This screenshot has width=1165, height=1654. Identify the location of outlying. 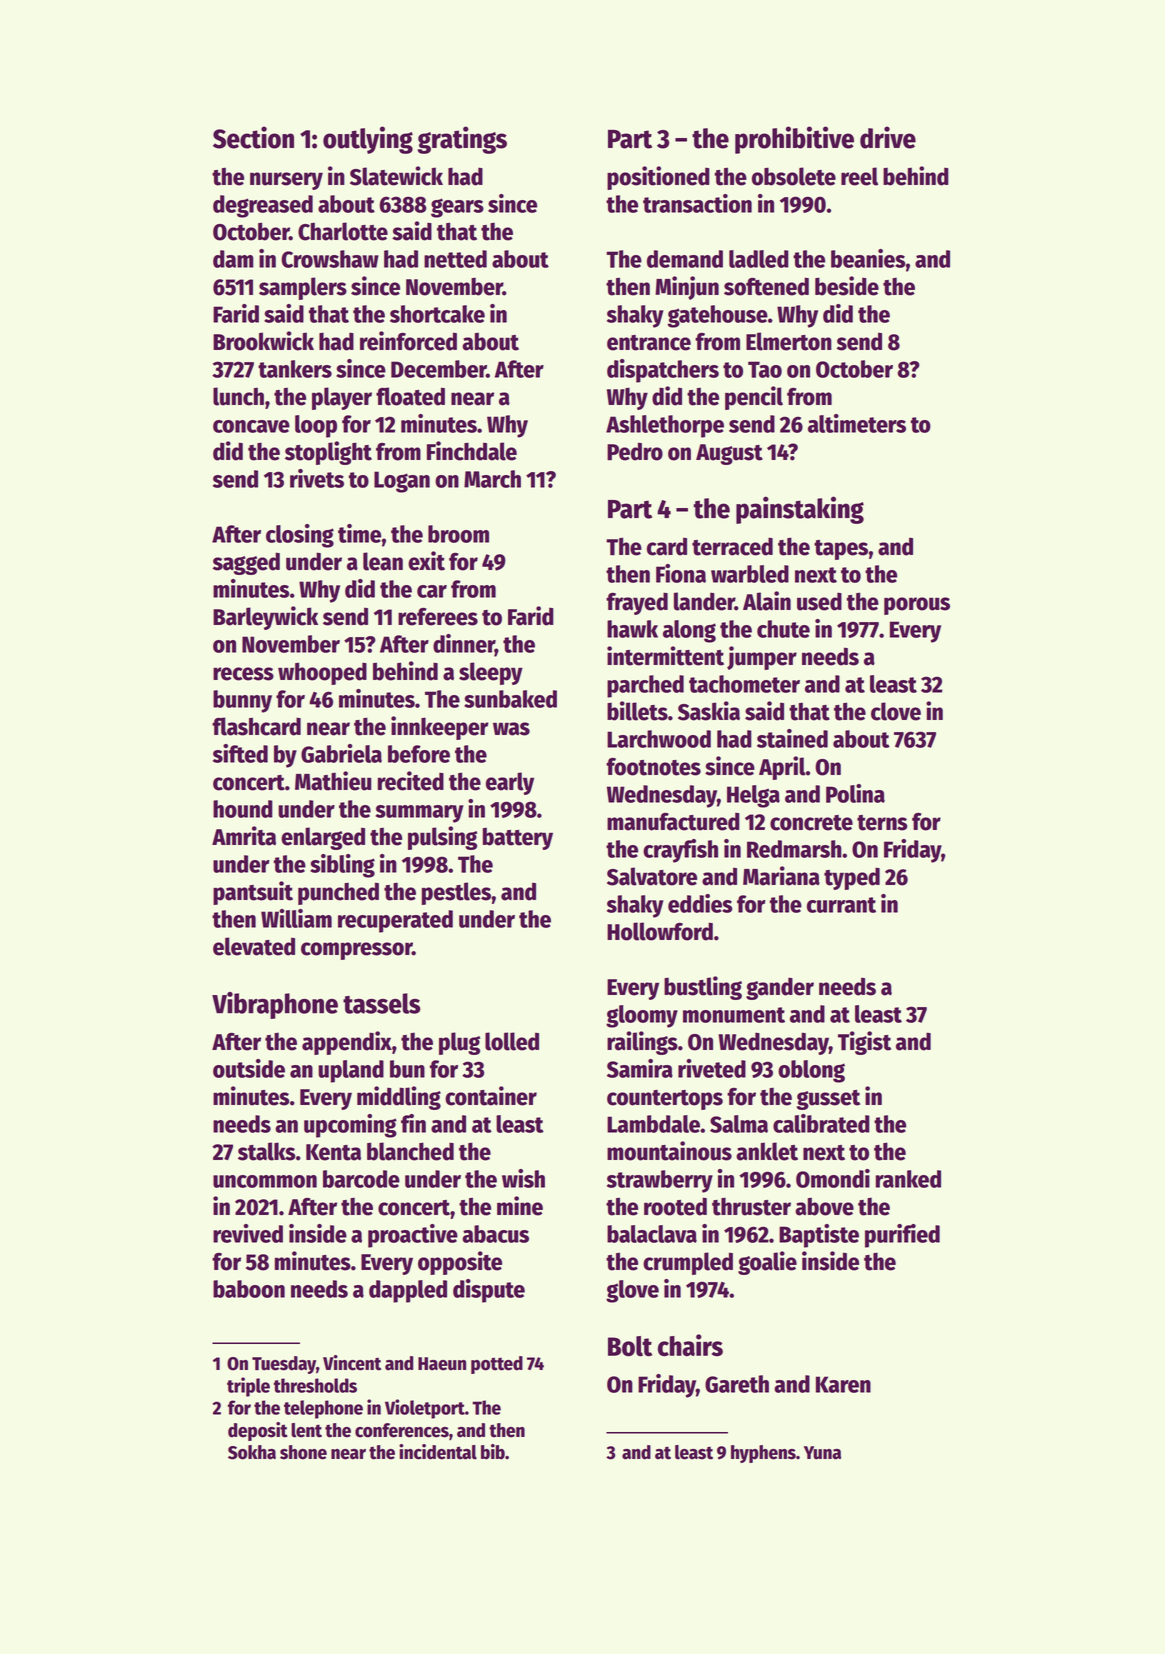
(368, 140).
